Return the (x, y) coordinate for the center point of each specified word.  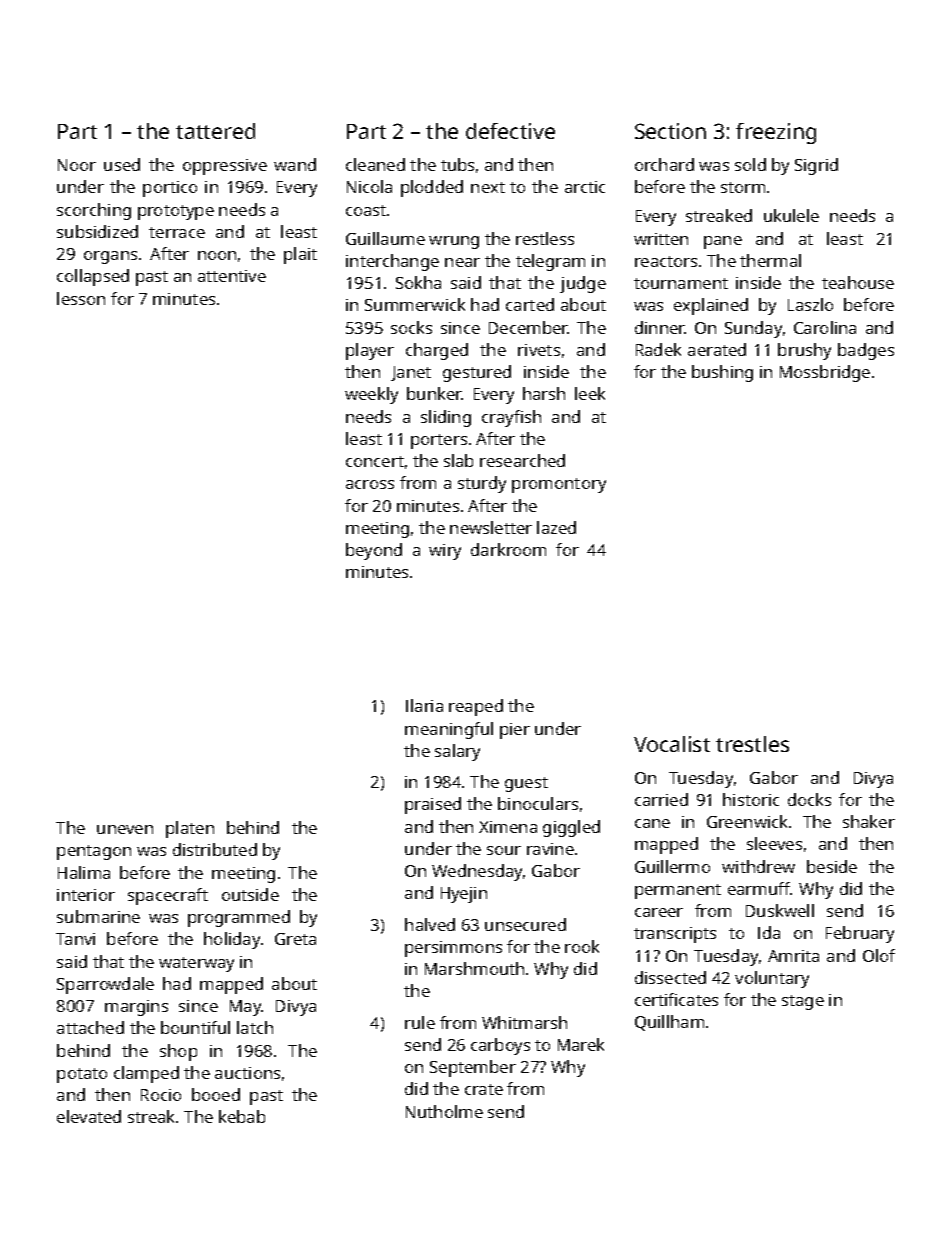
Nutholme (444, 1111)
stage (803, 1002)
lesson (81, 298)
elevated (89, 1116)
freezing (776, 133)
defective (510, 131)
